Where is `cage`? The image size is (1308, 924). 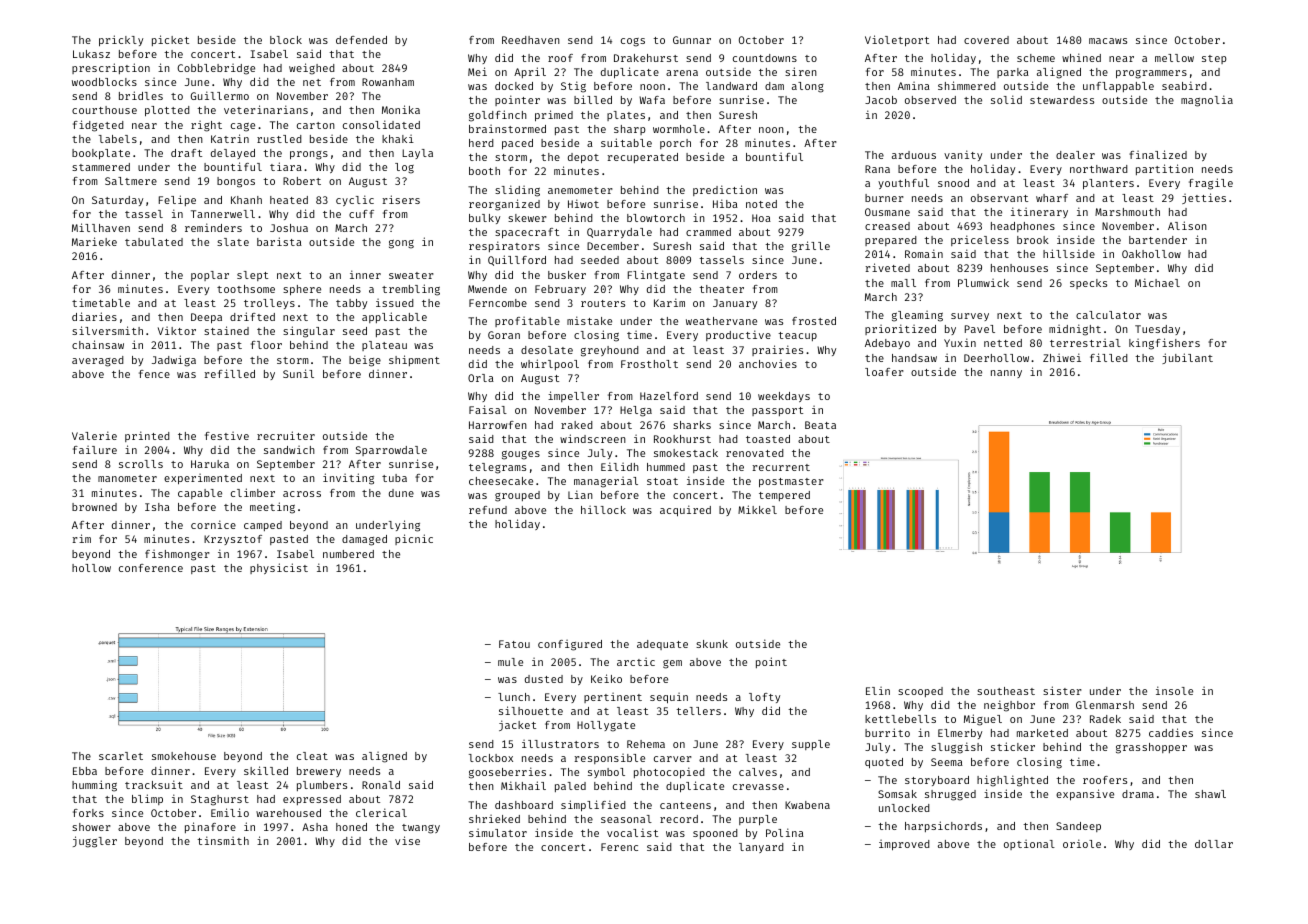 cage is located at coordinates (243, 127).
